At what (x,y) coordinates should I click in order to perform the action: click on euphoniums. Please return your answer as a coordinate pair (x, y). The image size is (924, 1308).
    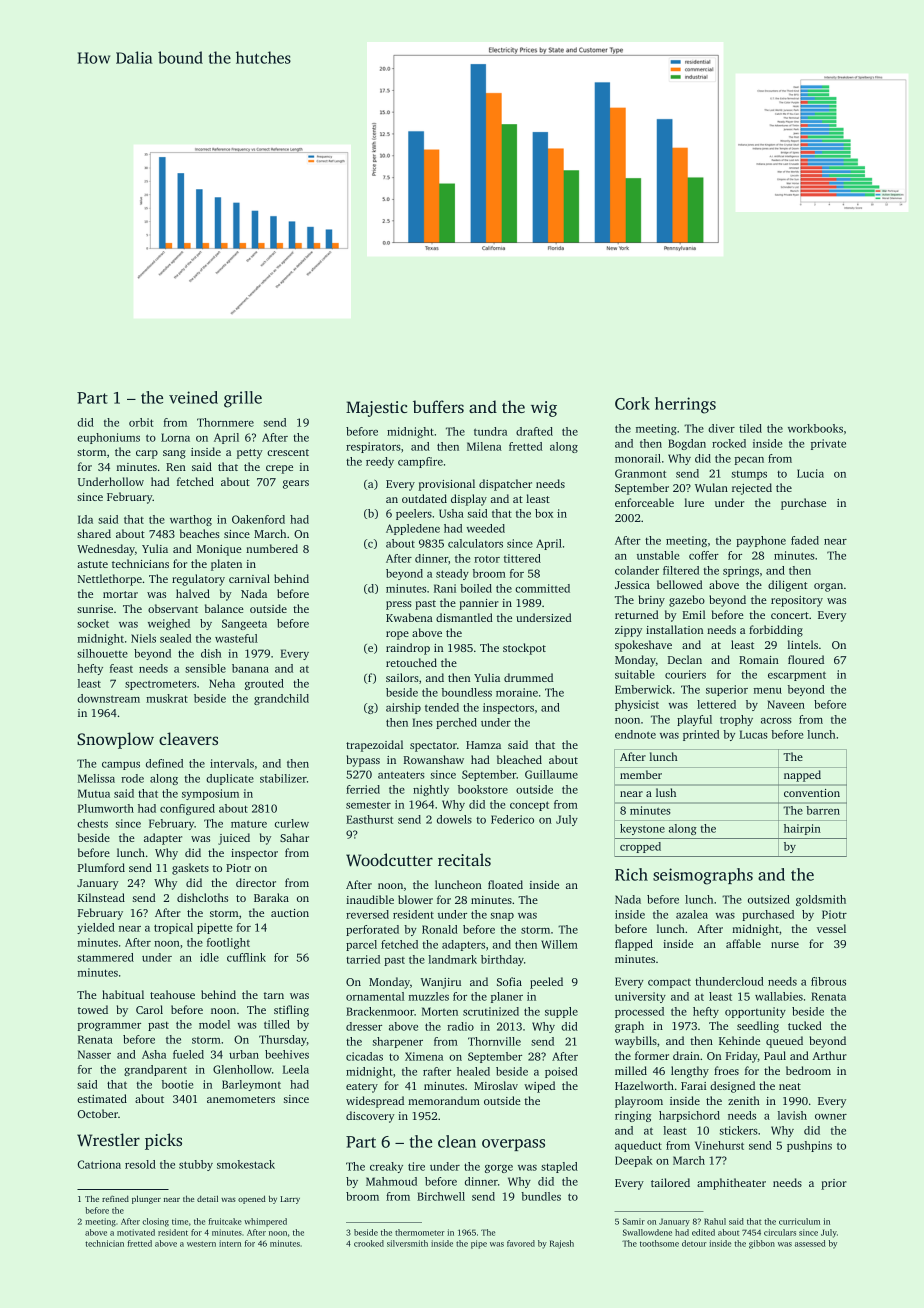
    Looking at the image, I should click on (108, 438).
